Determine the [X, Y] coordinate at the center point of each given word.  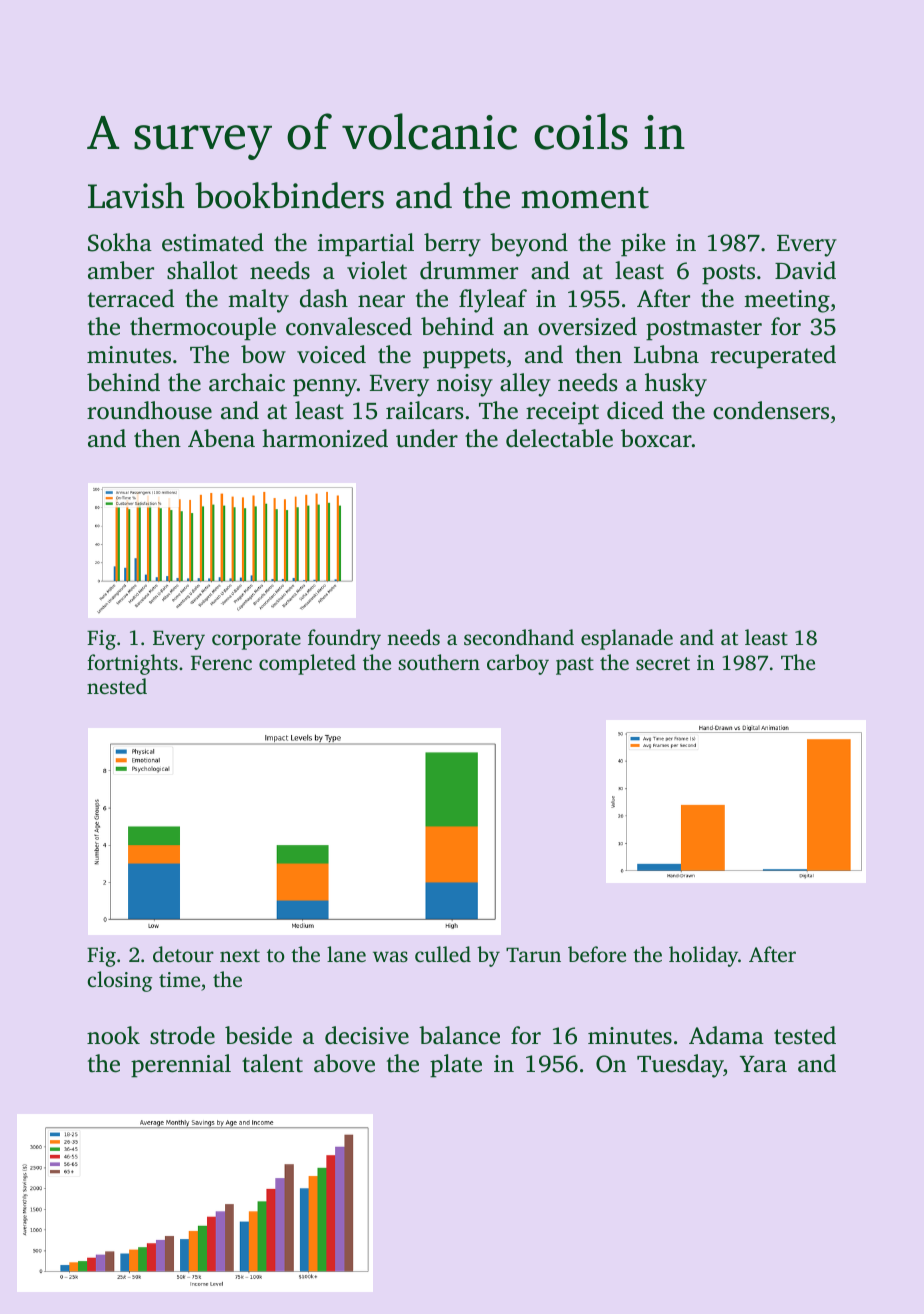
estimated [213, 242]
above [344, 1063]
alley [525, 385]
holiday [703, 956]
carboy [518, 664]
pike [643, 245]
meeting [787, 301]
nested [117, 686]
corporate [256, 641]
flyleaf [493, 301]
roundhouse [149, 410]
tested [805, 1035]
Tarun [533, 955]
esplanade [627, 639]
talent [272, 1063]
